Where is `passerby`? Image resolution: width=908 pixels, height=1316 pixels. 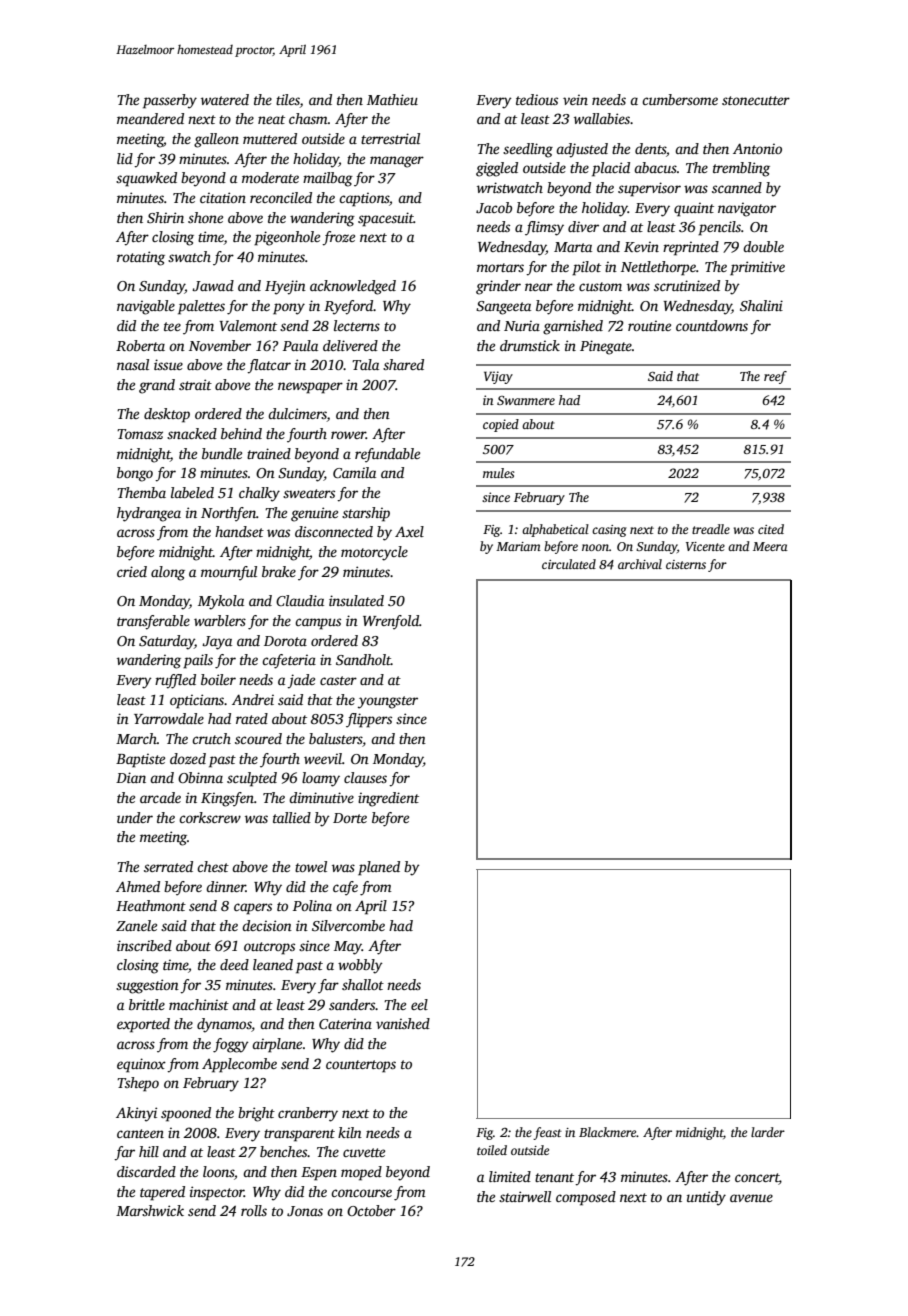
passerby is located at coordinates (170, 101).
